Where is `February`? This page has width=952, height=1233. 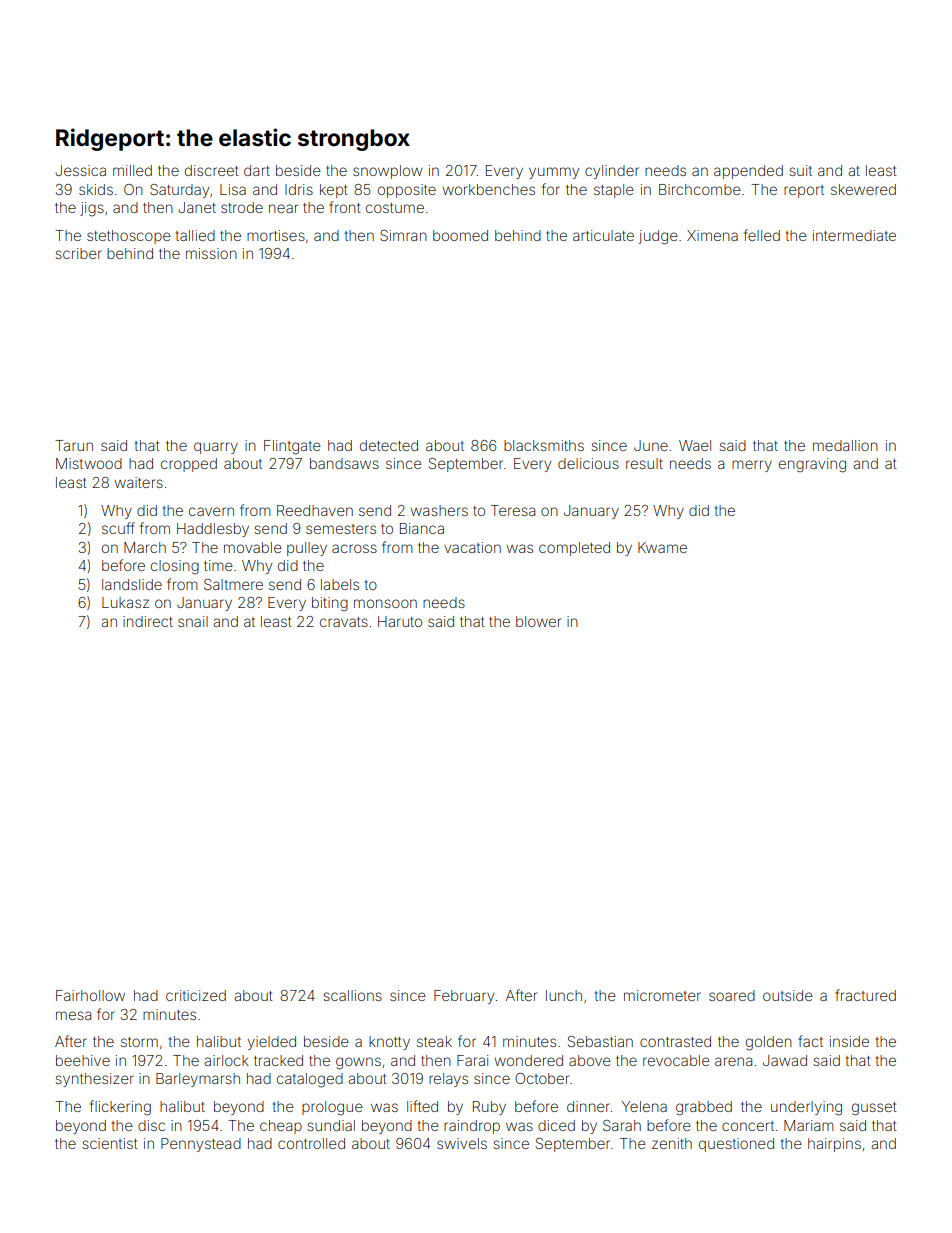 February is located at coordinates (464, 997).
